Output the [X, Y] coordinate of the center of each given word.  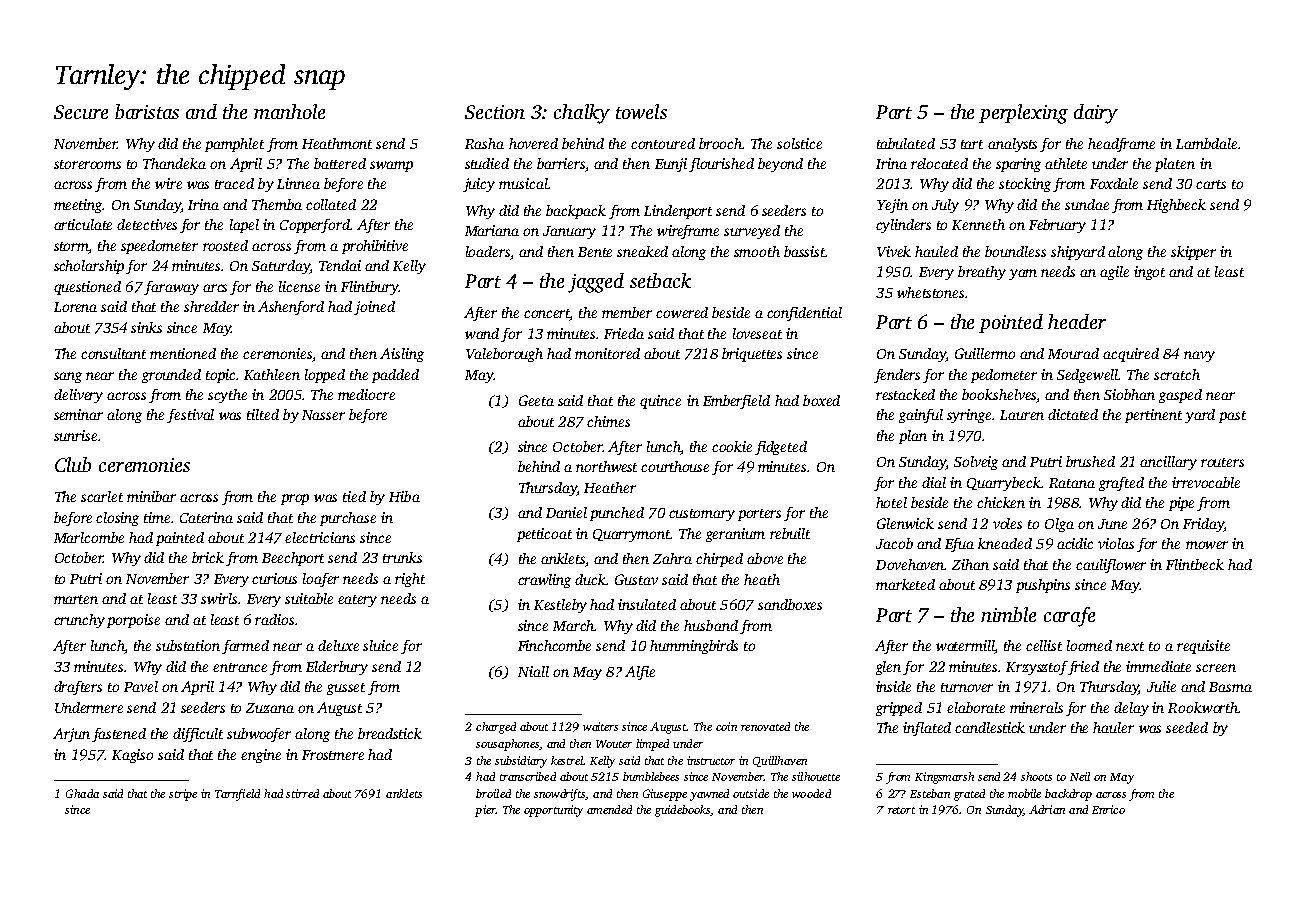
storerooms [87, 164]
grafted [1121, 484]
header [1077, 321]
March [574, 625]
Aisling [402, 355]
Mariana [492, 230]
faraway [171, 288]
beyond [780, 165]
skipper [1193, 253]
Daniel [566, 512]
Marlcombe [89, 537]
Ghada [82, 793]
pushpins [1043, 586]
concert [547, 315]
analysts [1012, 145]
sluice [380, 645]
